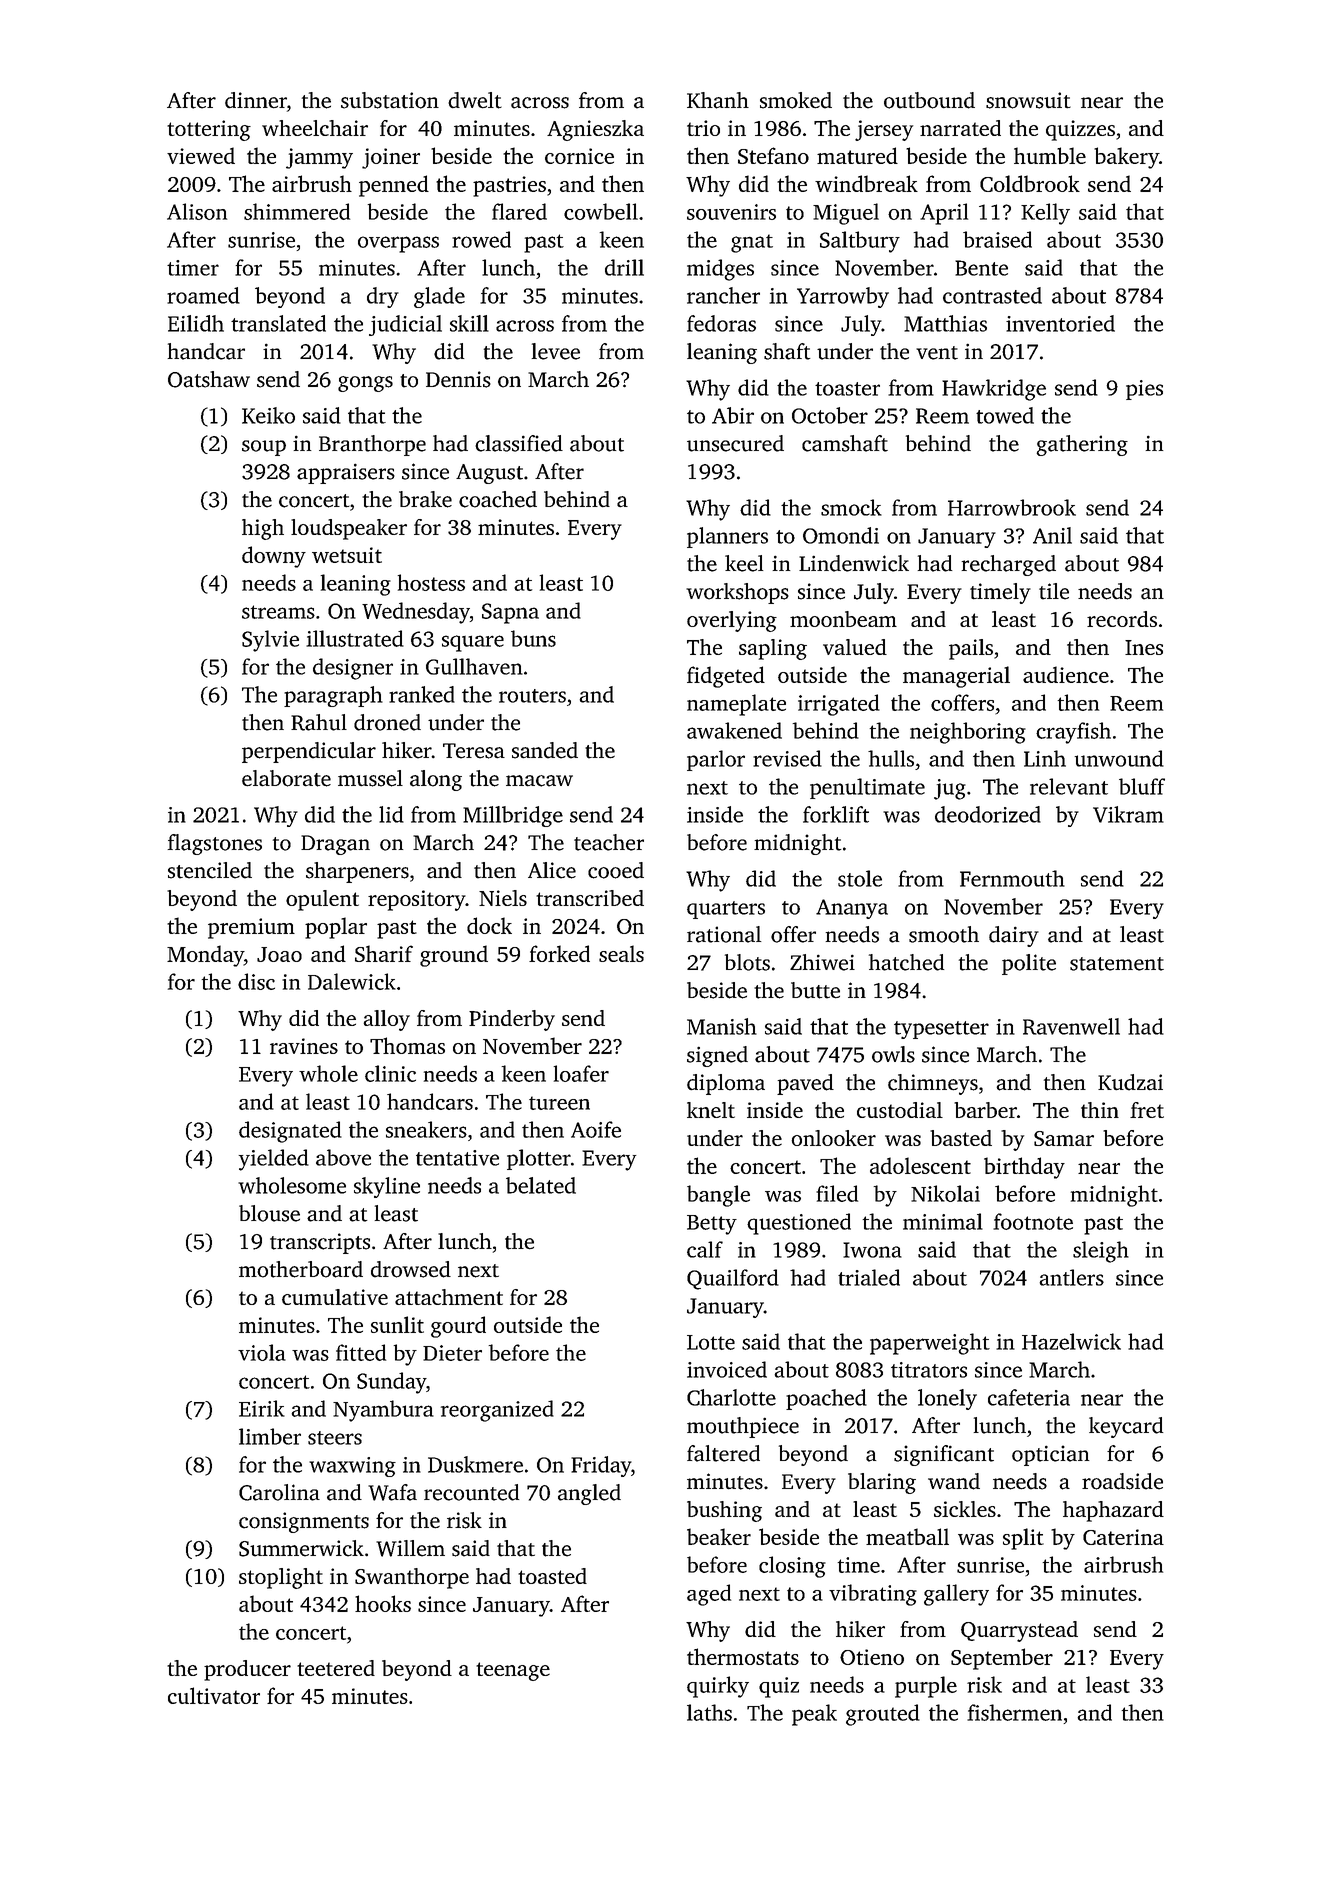  Describe the element at coordinates (251, 928) in the document. I see `premium` at that location.
